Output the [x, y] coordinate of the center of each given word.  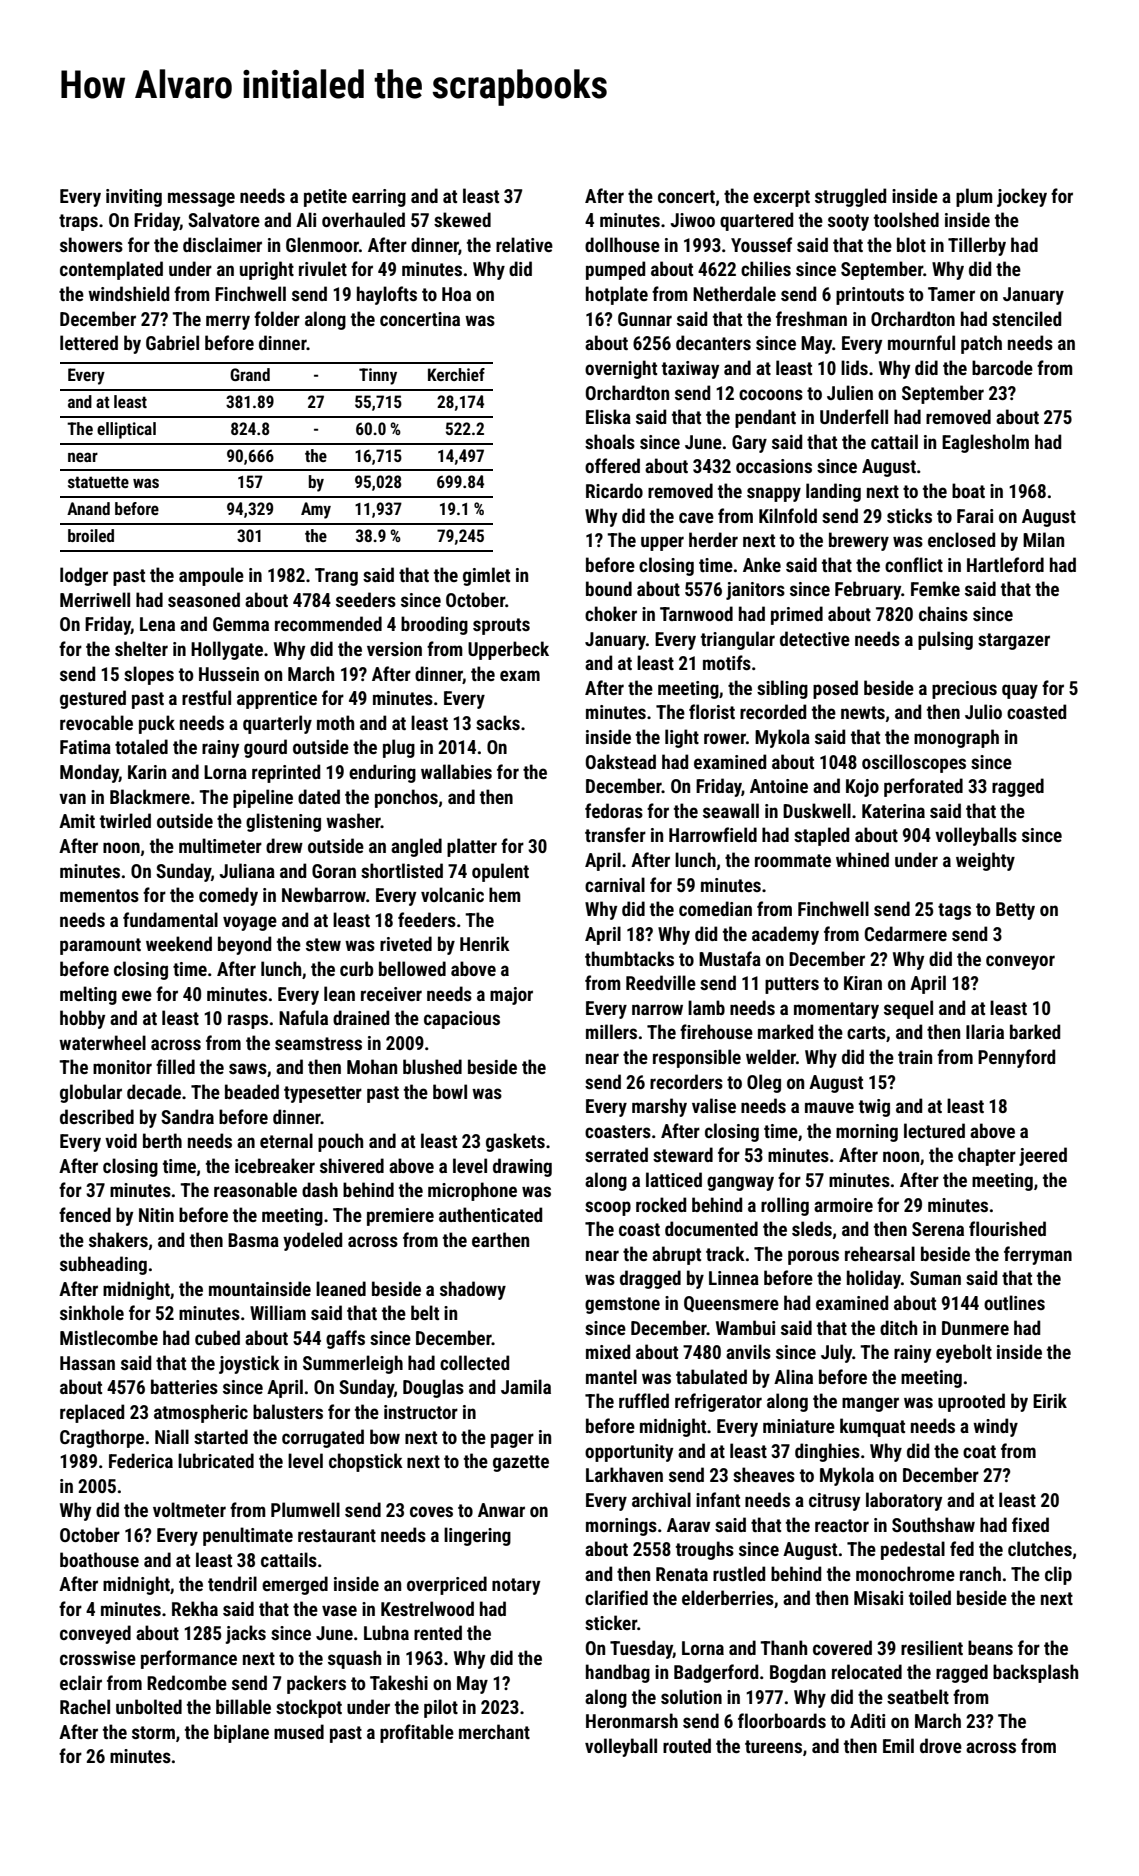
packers [316, 1684]
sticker [611, 1622]
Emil [898, 1745]
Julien [850, 392]
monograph [956, 738]
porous [813, 1257]
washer [353, 820]
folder [277, 318]
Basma [253, 1240]
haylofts [387, 295]
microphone [472, 1191]
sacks [498, 722]
